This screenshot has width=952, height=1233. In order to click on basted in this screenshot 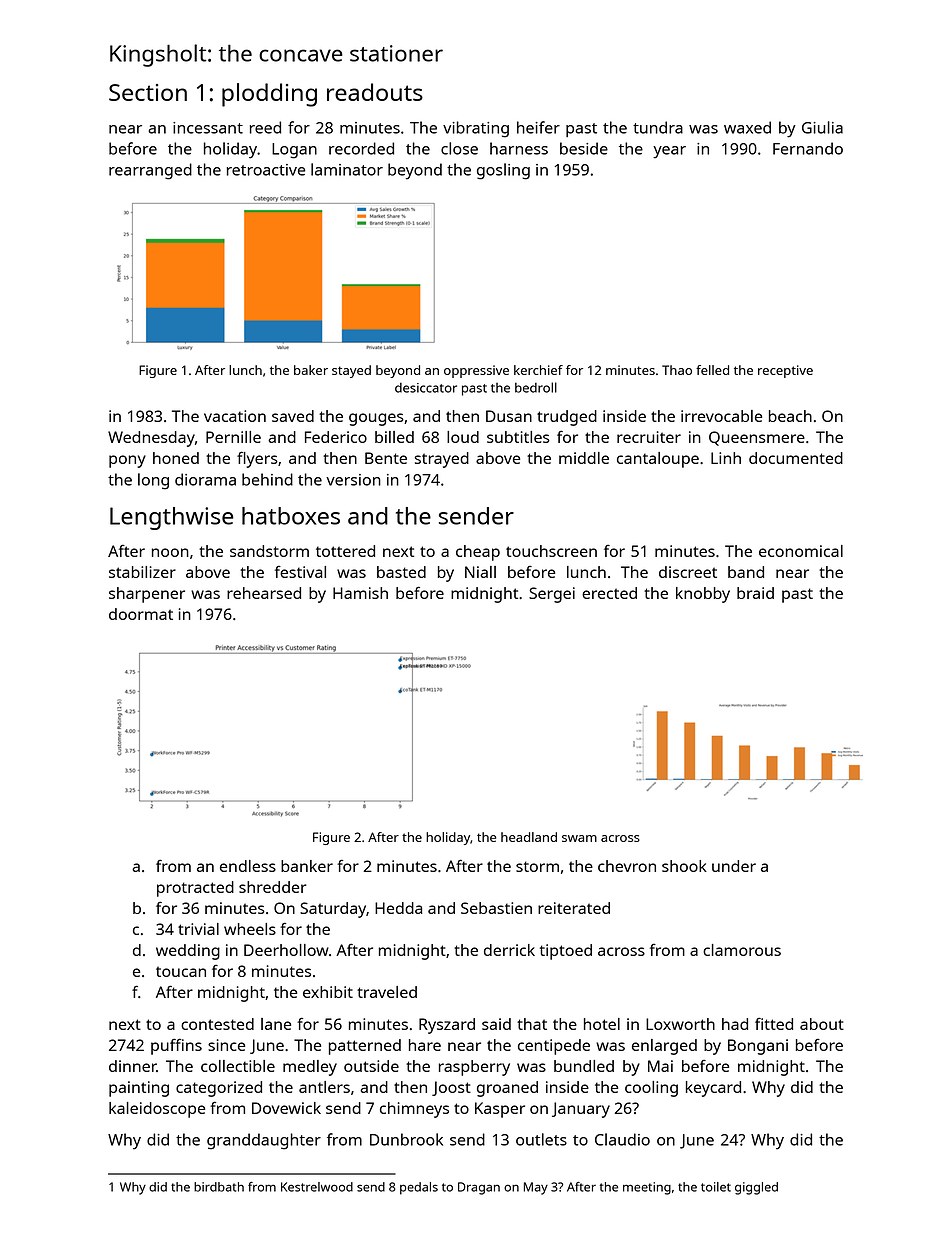, I will do `click(401, 572)`.
